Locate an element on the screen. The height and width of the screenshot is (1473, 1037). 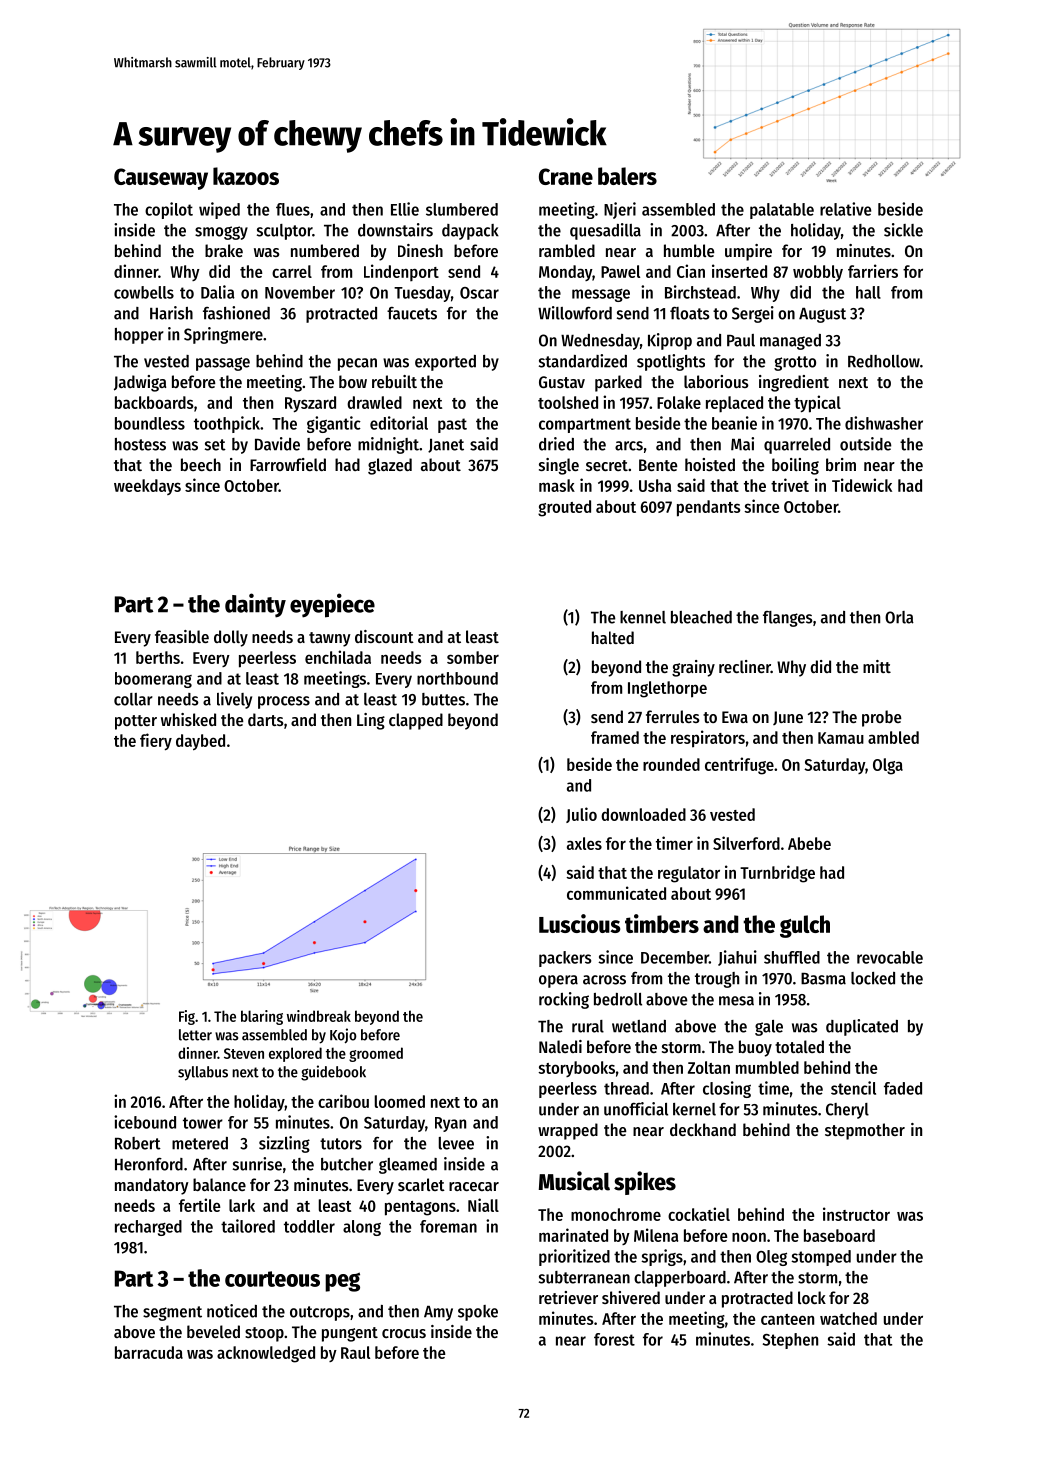
barracuda is located at coordinates (149, 1352).
